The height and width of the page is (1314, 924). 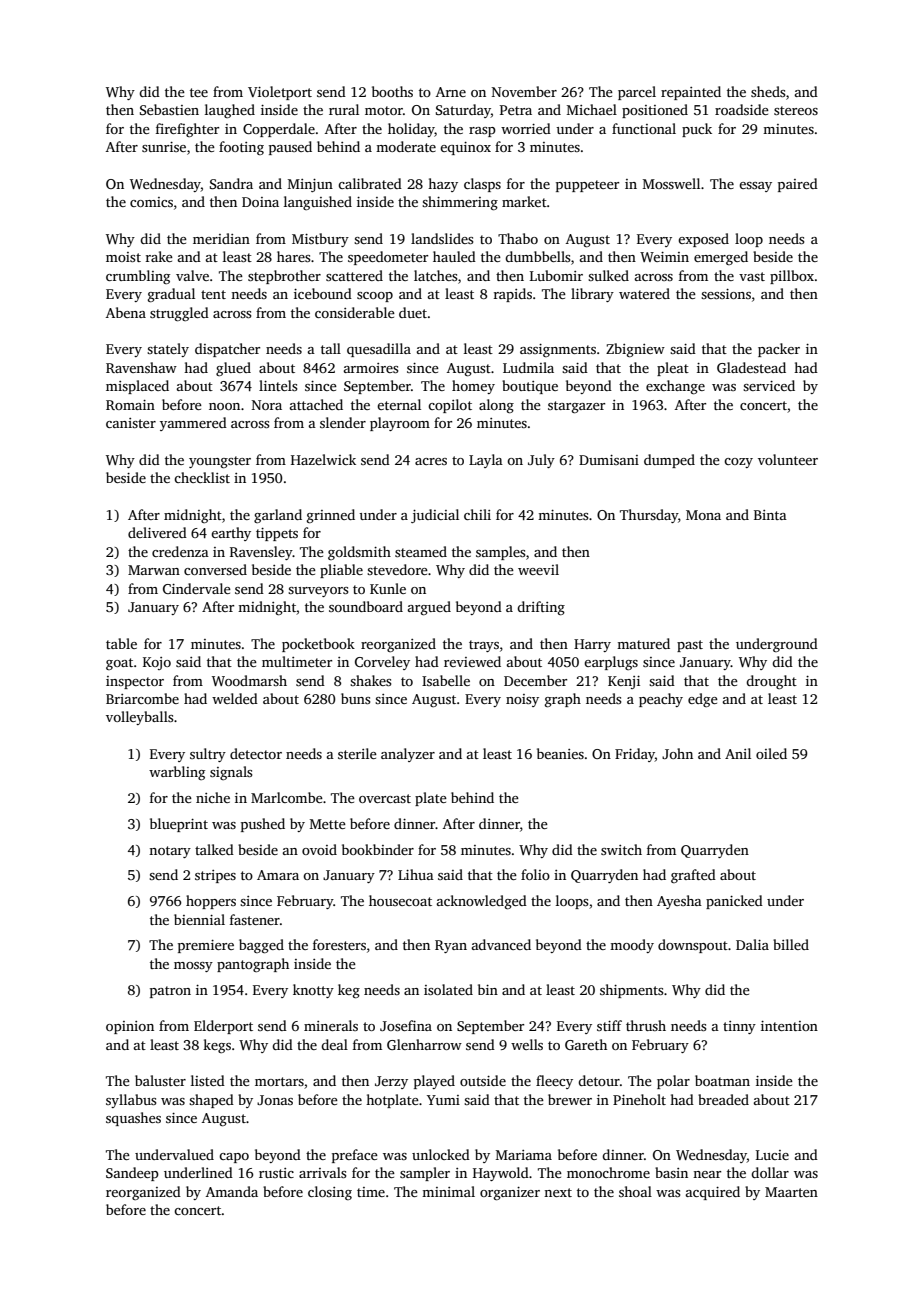 I want to click on Lihua, so click(x=416, y=874).
